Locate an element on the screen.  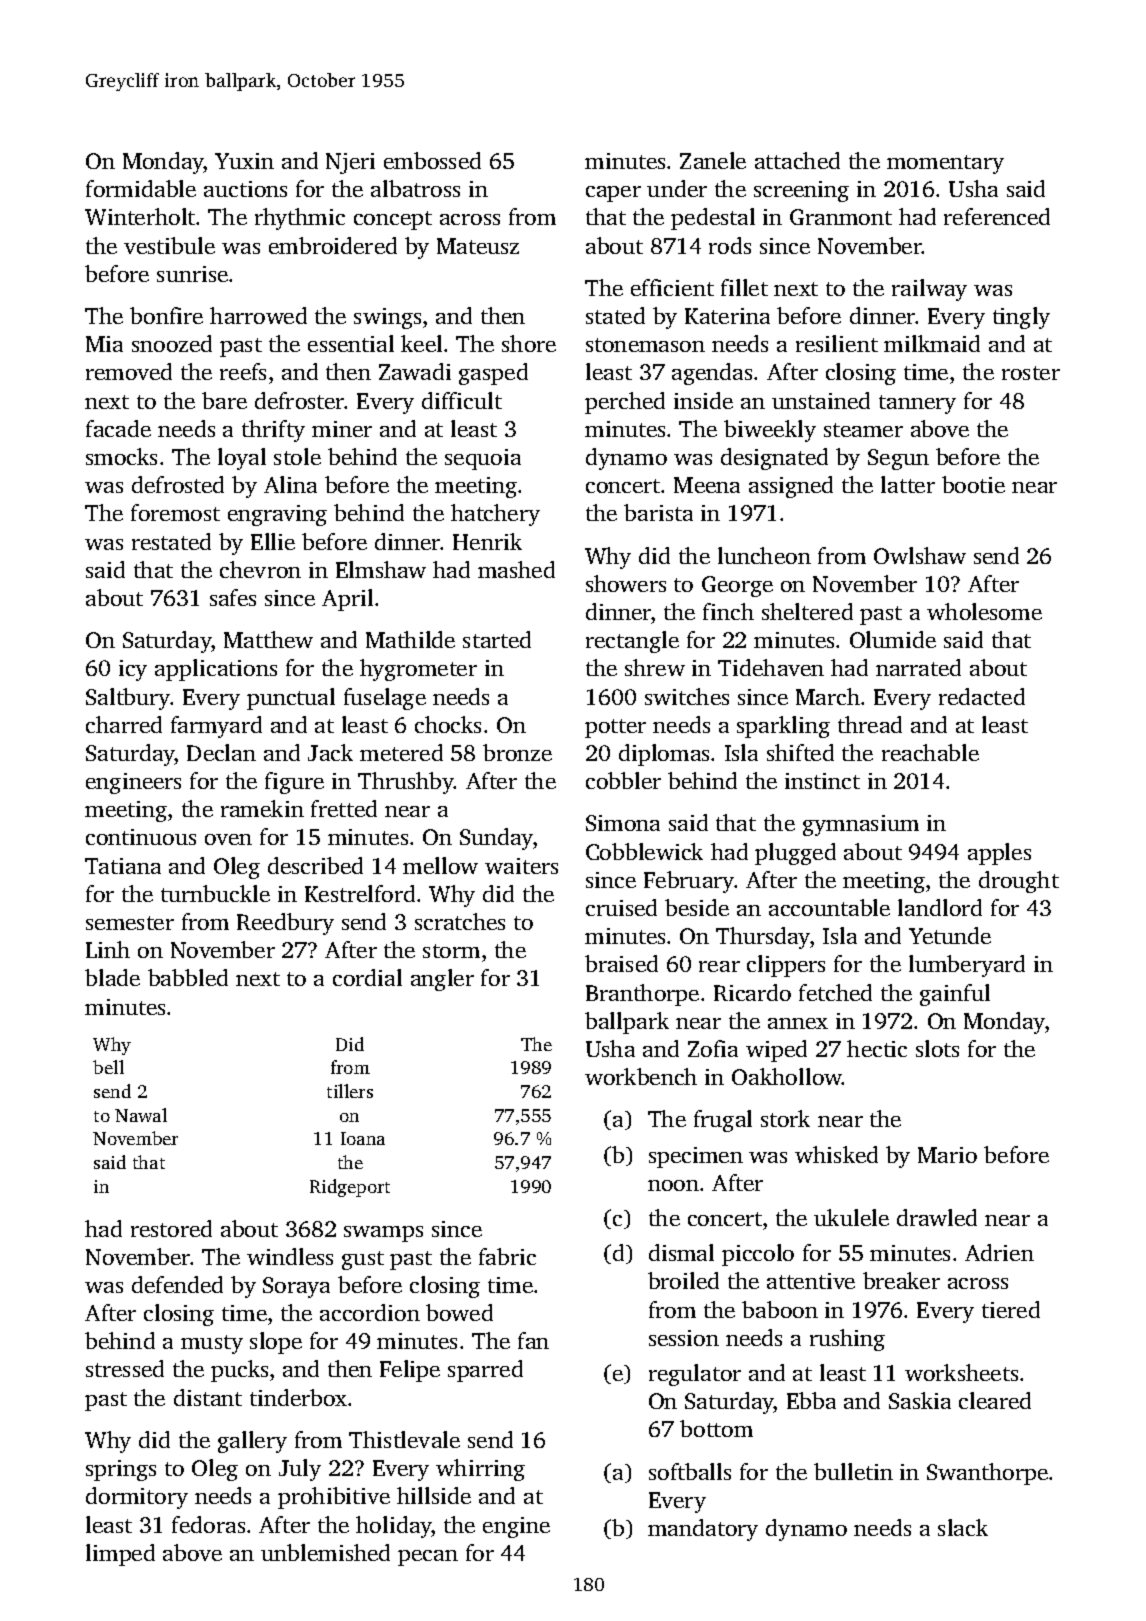
limped is located at coordinates (120, 1555).
